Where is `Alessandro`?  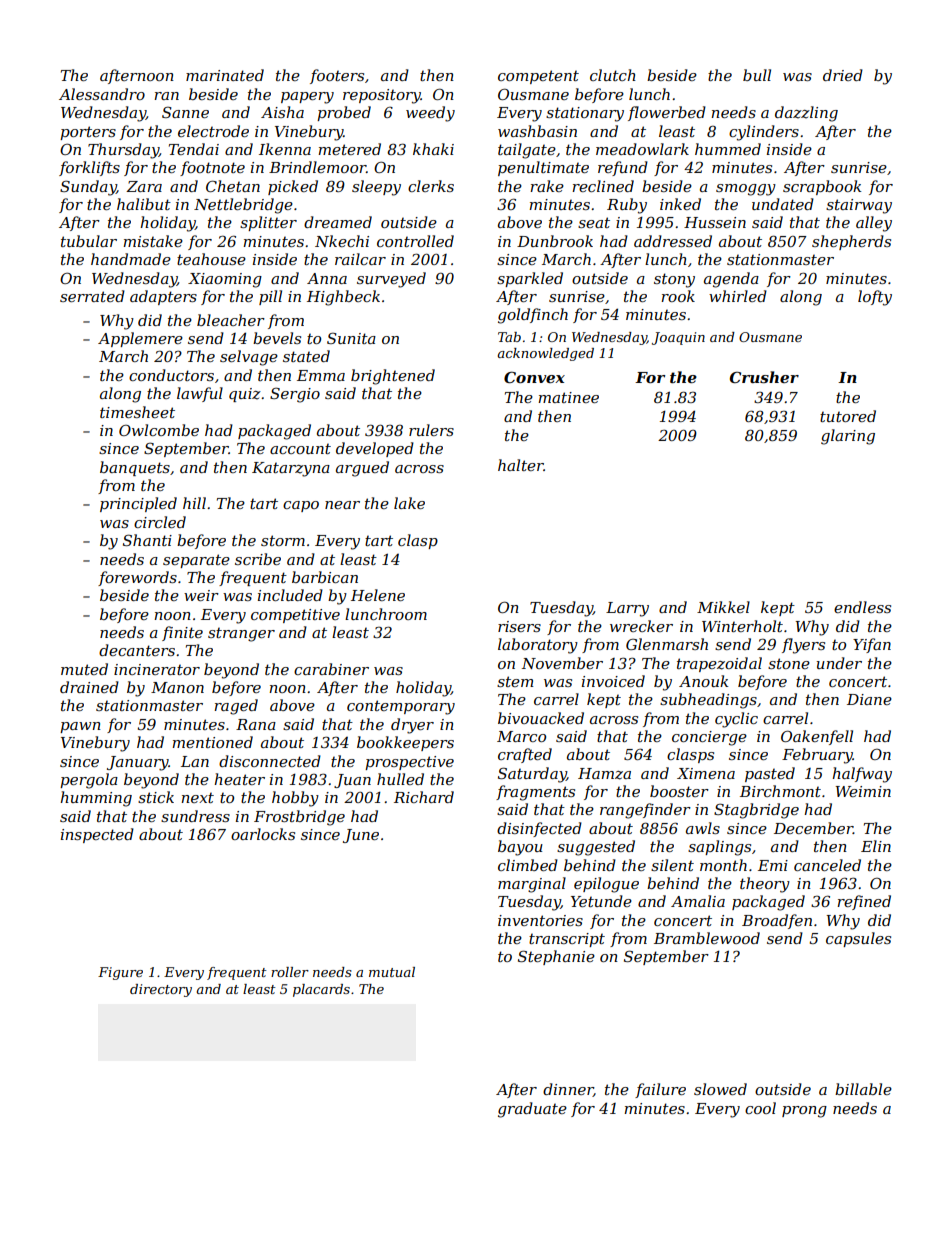
Alessandro is located at coordinates (102, 94).
